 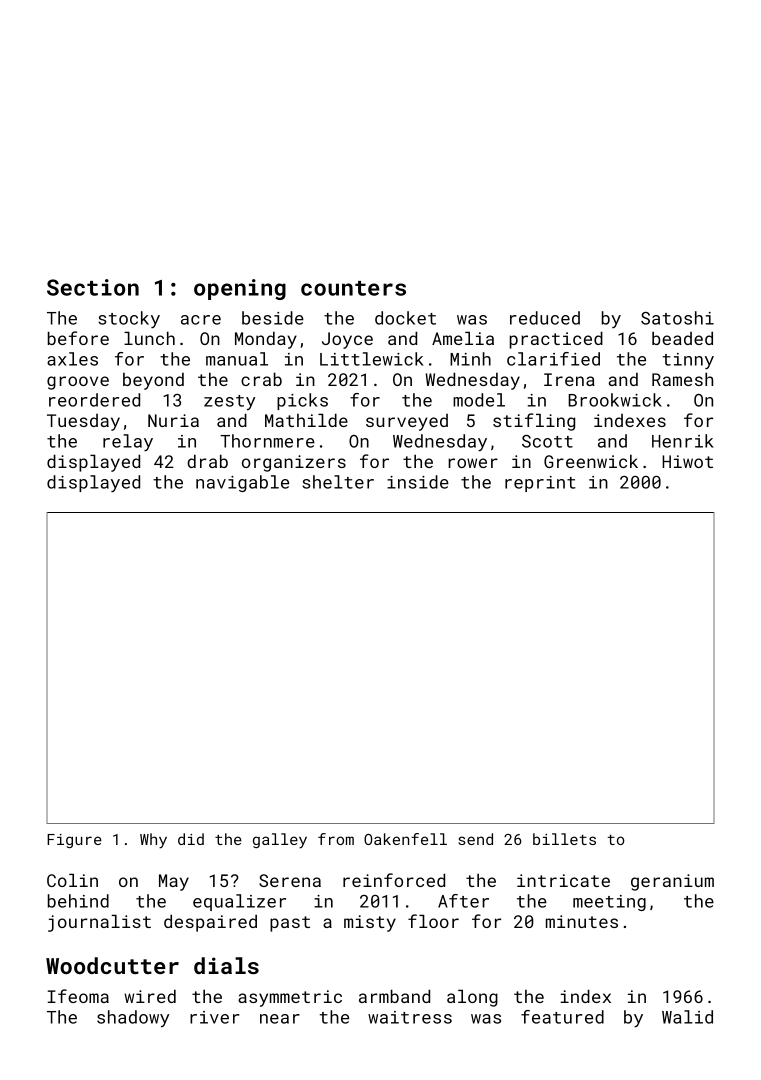 I want to click on Ramesh, so click(x=682, y=379).
